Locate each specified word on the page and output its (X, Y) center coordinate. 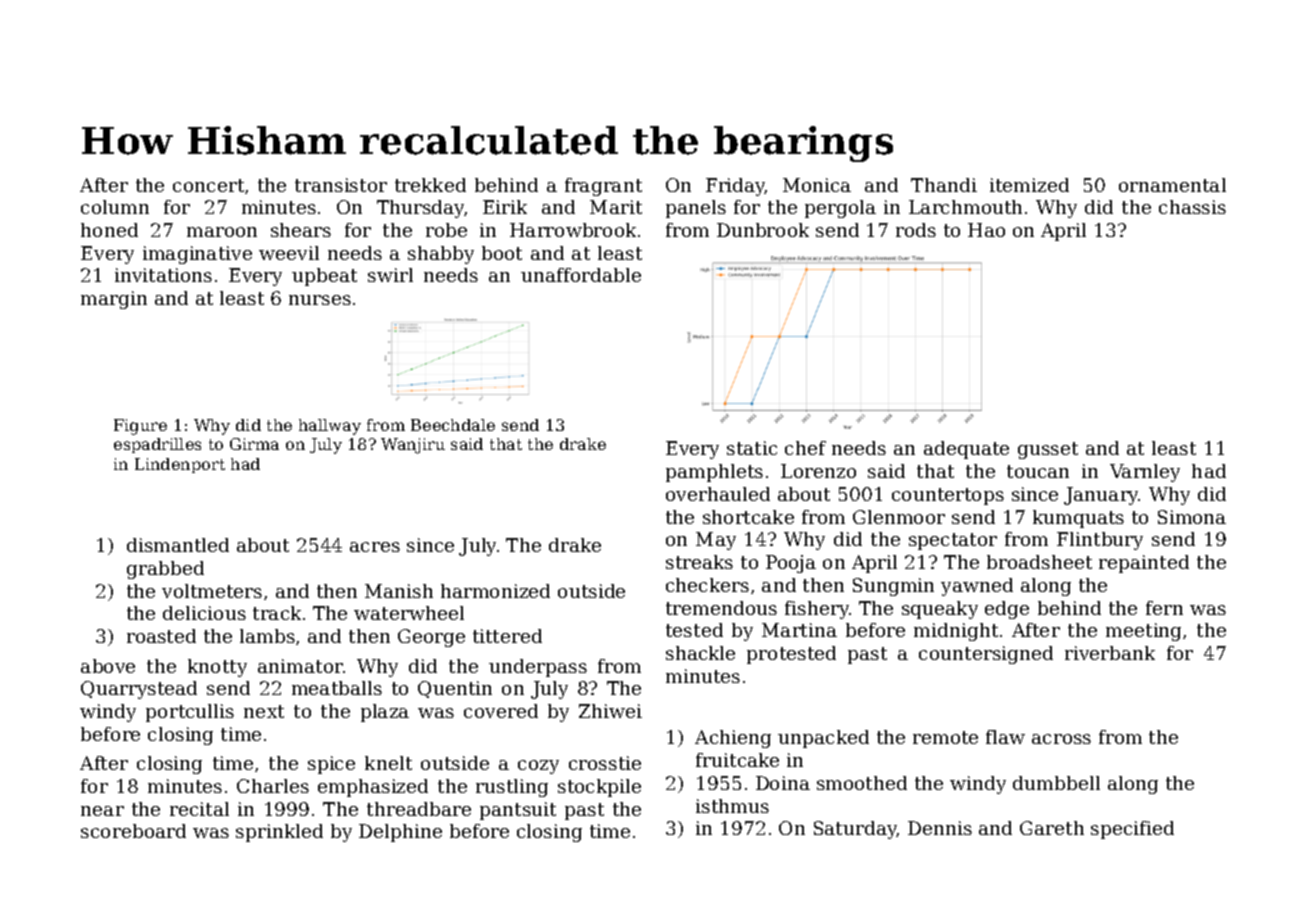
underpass (538, 668)
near (102, 811)
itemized (1029, 185)
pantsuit (518, 811)
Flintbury (1100, 541)
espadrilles (157, 445)
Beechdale (453, 425)
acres (375, 547)
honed (109, 230)
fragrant (603, 187)
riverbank (1110, 653)
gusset (1048, 450)
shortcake (748, 517)
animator (300, 666)
